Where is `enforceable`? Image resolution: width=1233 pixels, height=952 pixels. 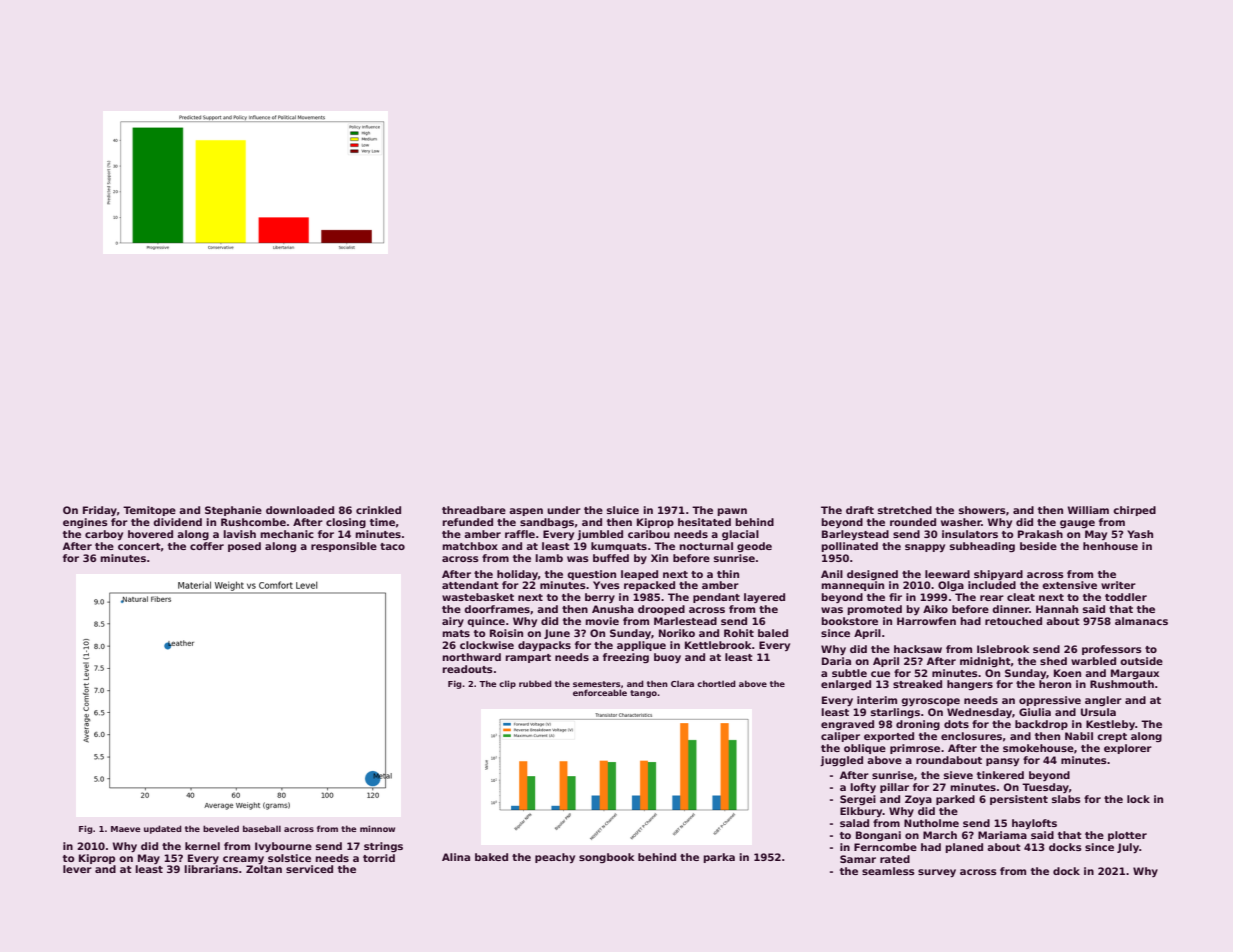 enforceable is located at coordinates (600, 692).
